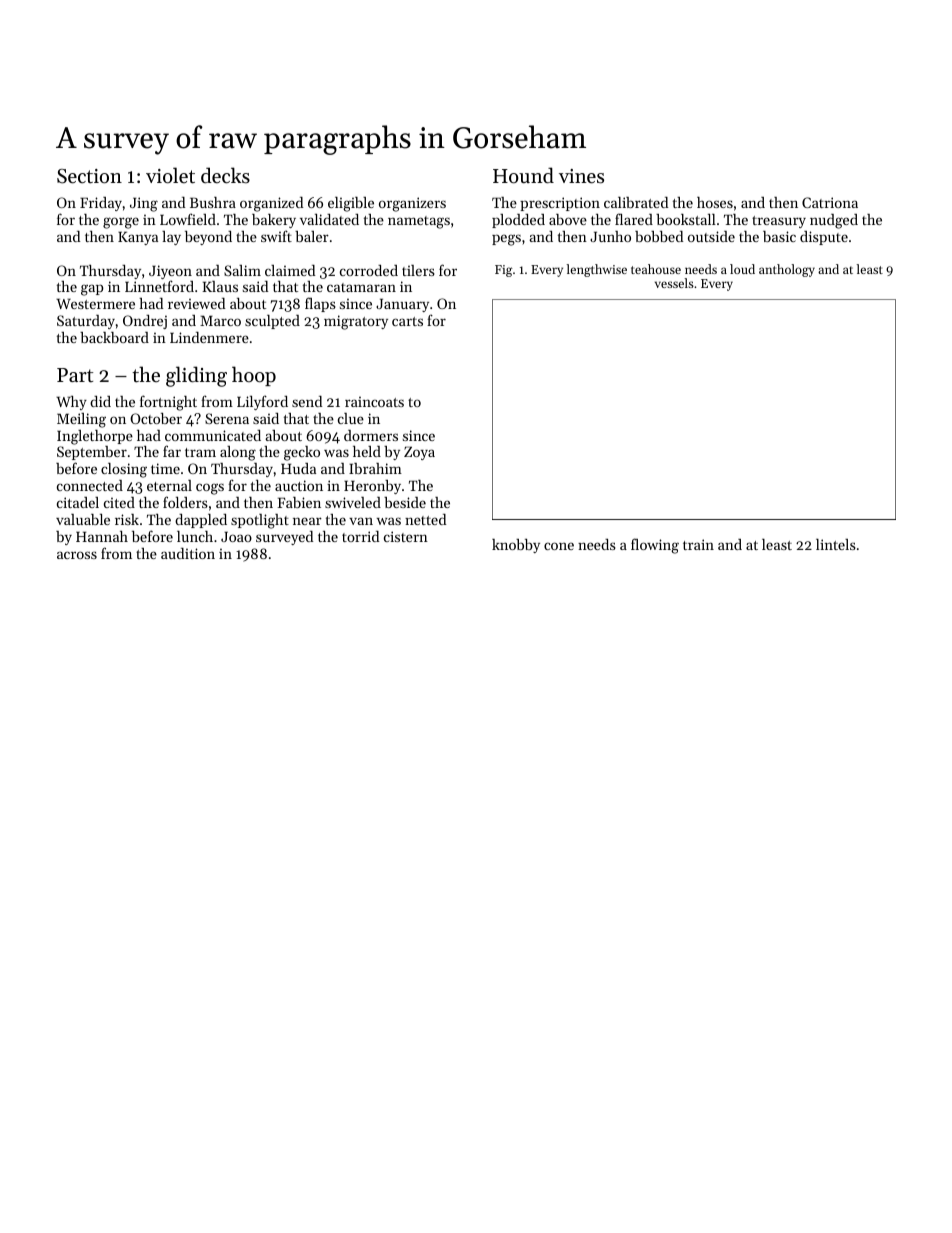 Image resolution: width=952 pixels, height=1233 pixels. What do you see at coordinates (374, 401) in the screenshot?
I see `raincoats` at bounding box center [374, 401].
